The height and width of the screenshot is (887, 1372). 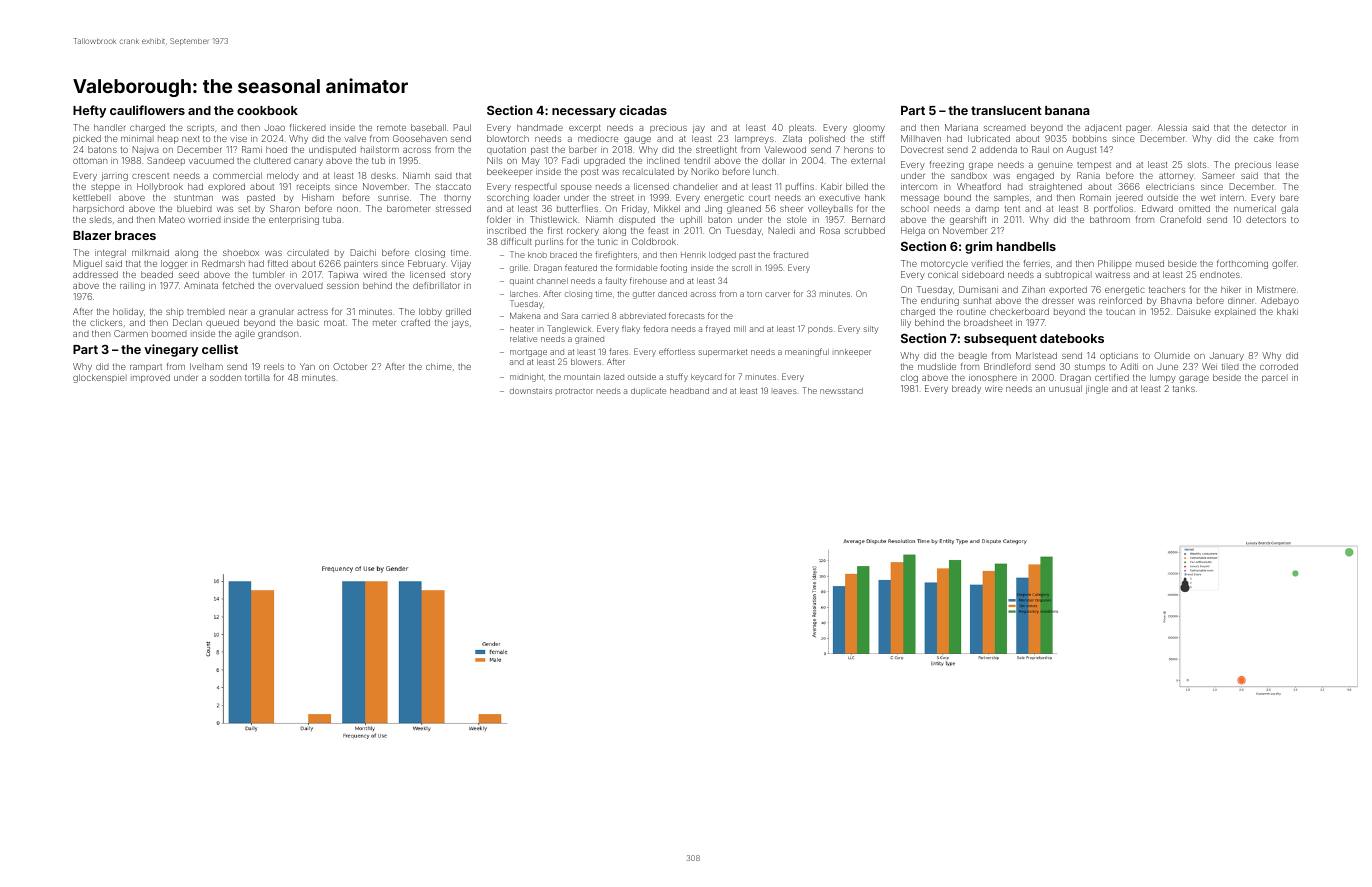 I want to click on chandelier, so click(x=695, y=186).
